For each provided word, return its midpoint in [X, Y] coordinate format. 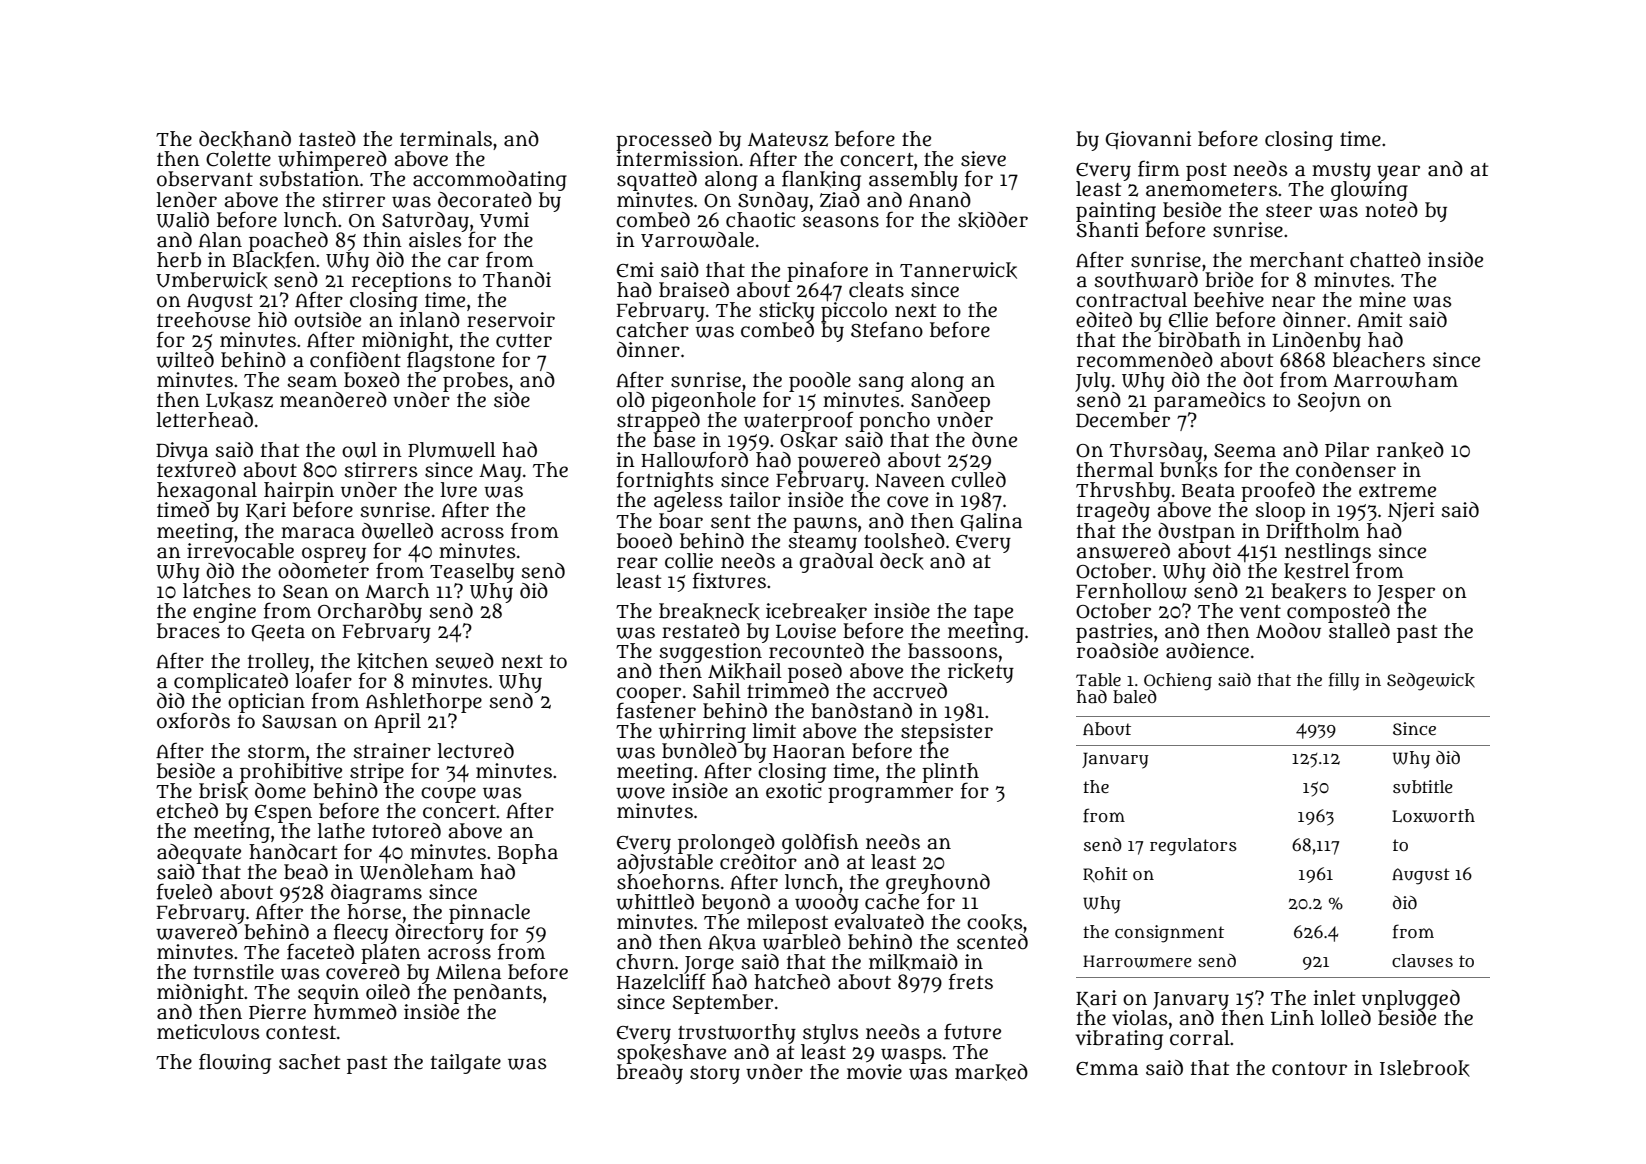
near [1293, 302]
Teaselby [472, 573]
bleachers [1379, 360]
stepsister [947, 733]
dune [994, 440]
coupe [448, 795]
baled [1135, 697]
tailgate [466, 1064]
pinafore [827, 271]
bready [650, 1074]
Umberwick [212, 280]
